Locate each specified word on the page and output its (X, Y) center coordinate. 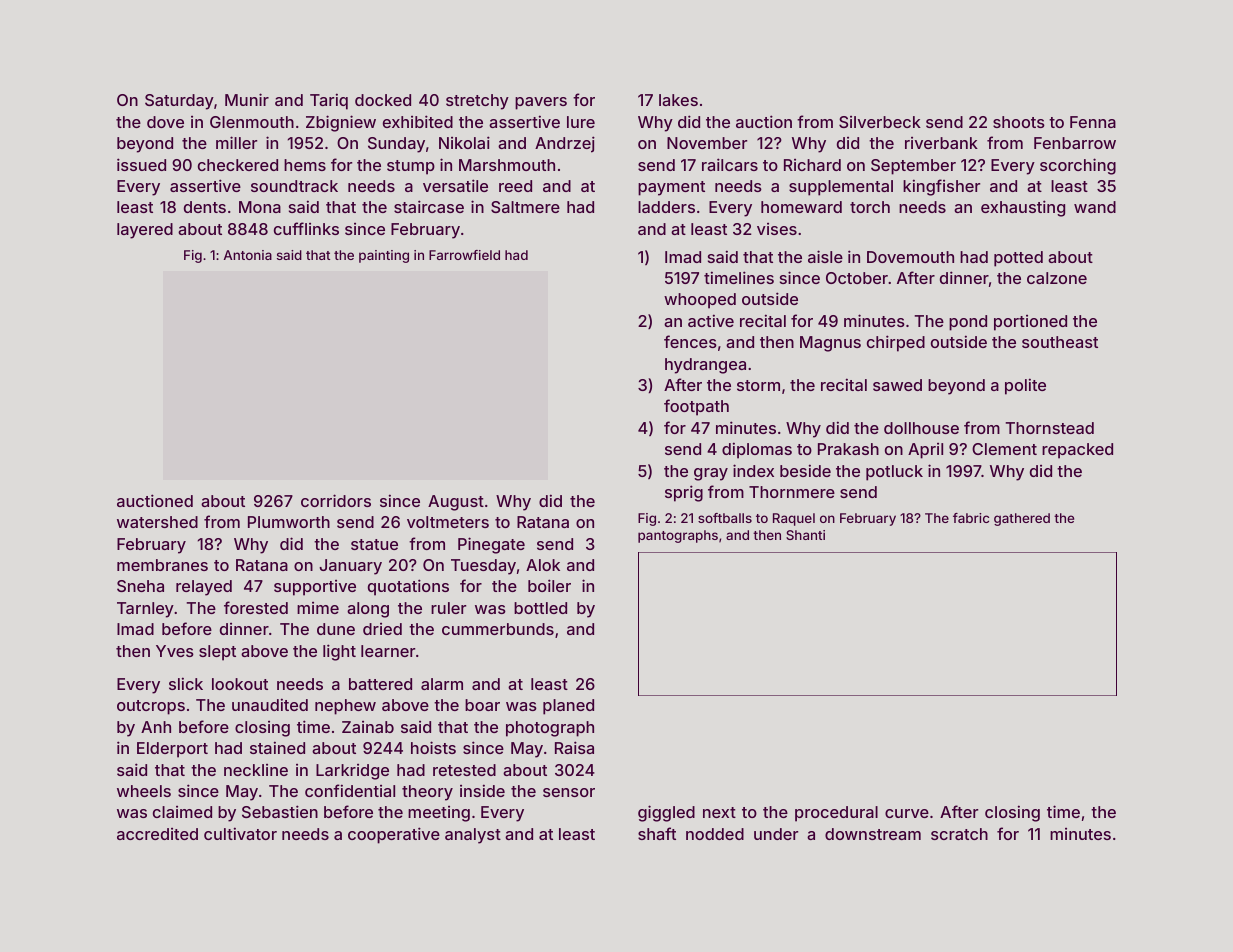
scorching (1078, 166)
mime (318, 608)
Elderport (172, 750)
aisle (825, 256)
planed (568, 707)
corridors (336, 500)
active (711, 320)
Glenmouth (252, 122)
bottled (540, 608)
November (707, 143)
